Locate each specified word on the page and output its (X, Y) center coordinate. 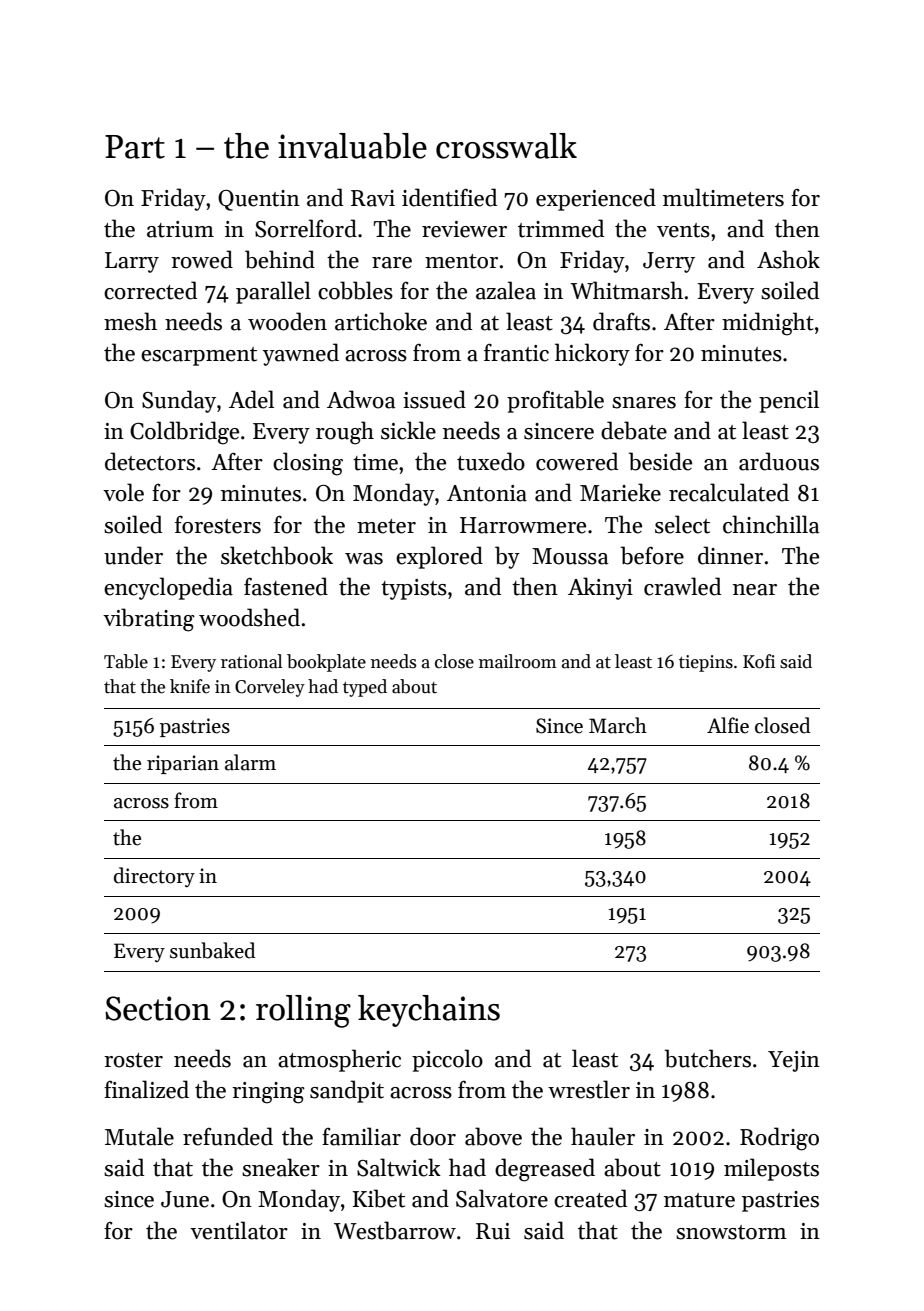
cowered (577, 461)
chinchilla (771, 524)
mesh (130, 321)
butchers (708, 1058)
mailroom (518, 661)
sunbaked (212, 950)
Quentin (259, 200)
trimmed (561, 228)
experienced (596, 199)
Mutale (139, 1136)
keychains (429, 1011)
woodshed (249, 617)
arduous (779, 461)
